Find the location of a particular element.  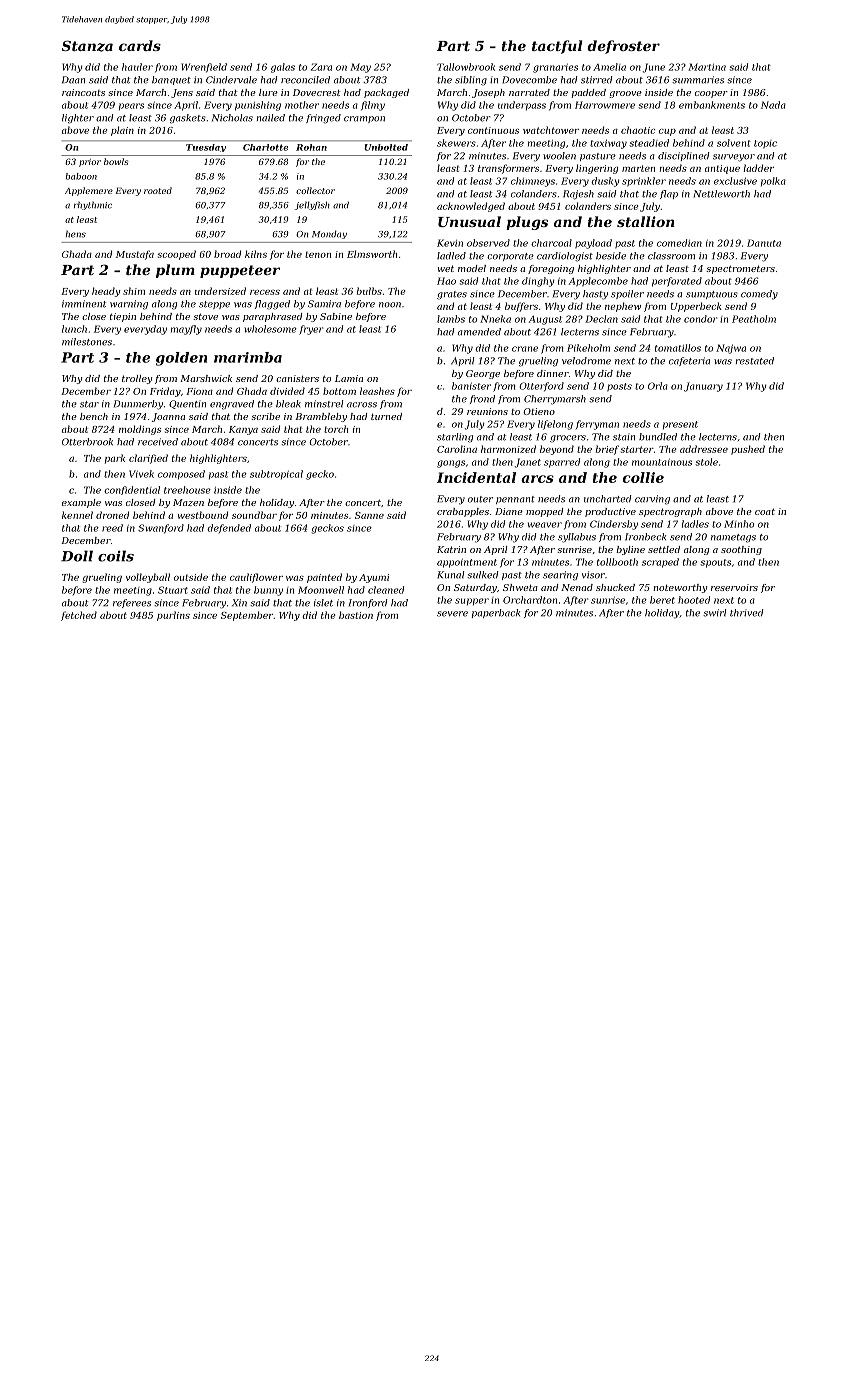

Tallowbrook is located at coordinates (466, 67).
